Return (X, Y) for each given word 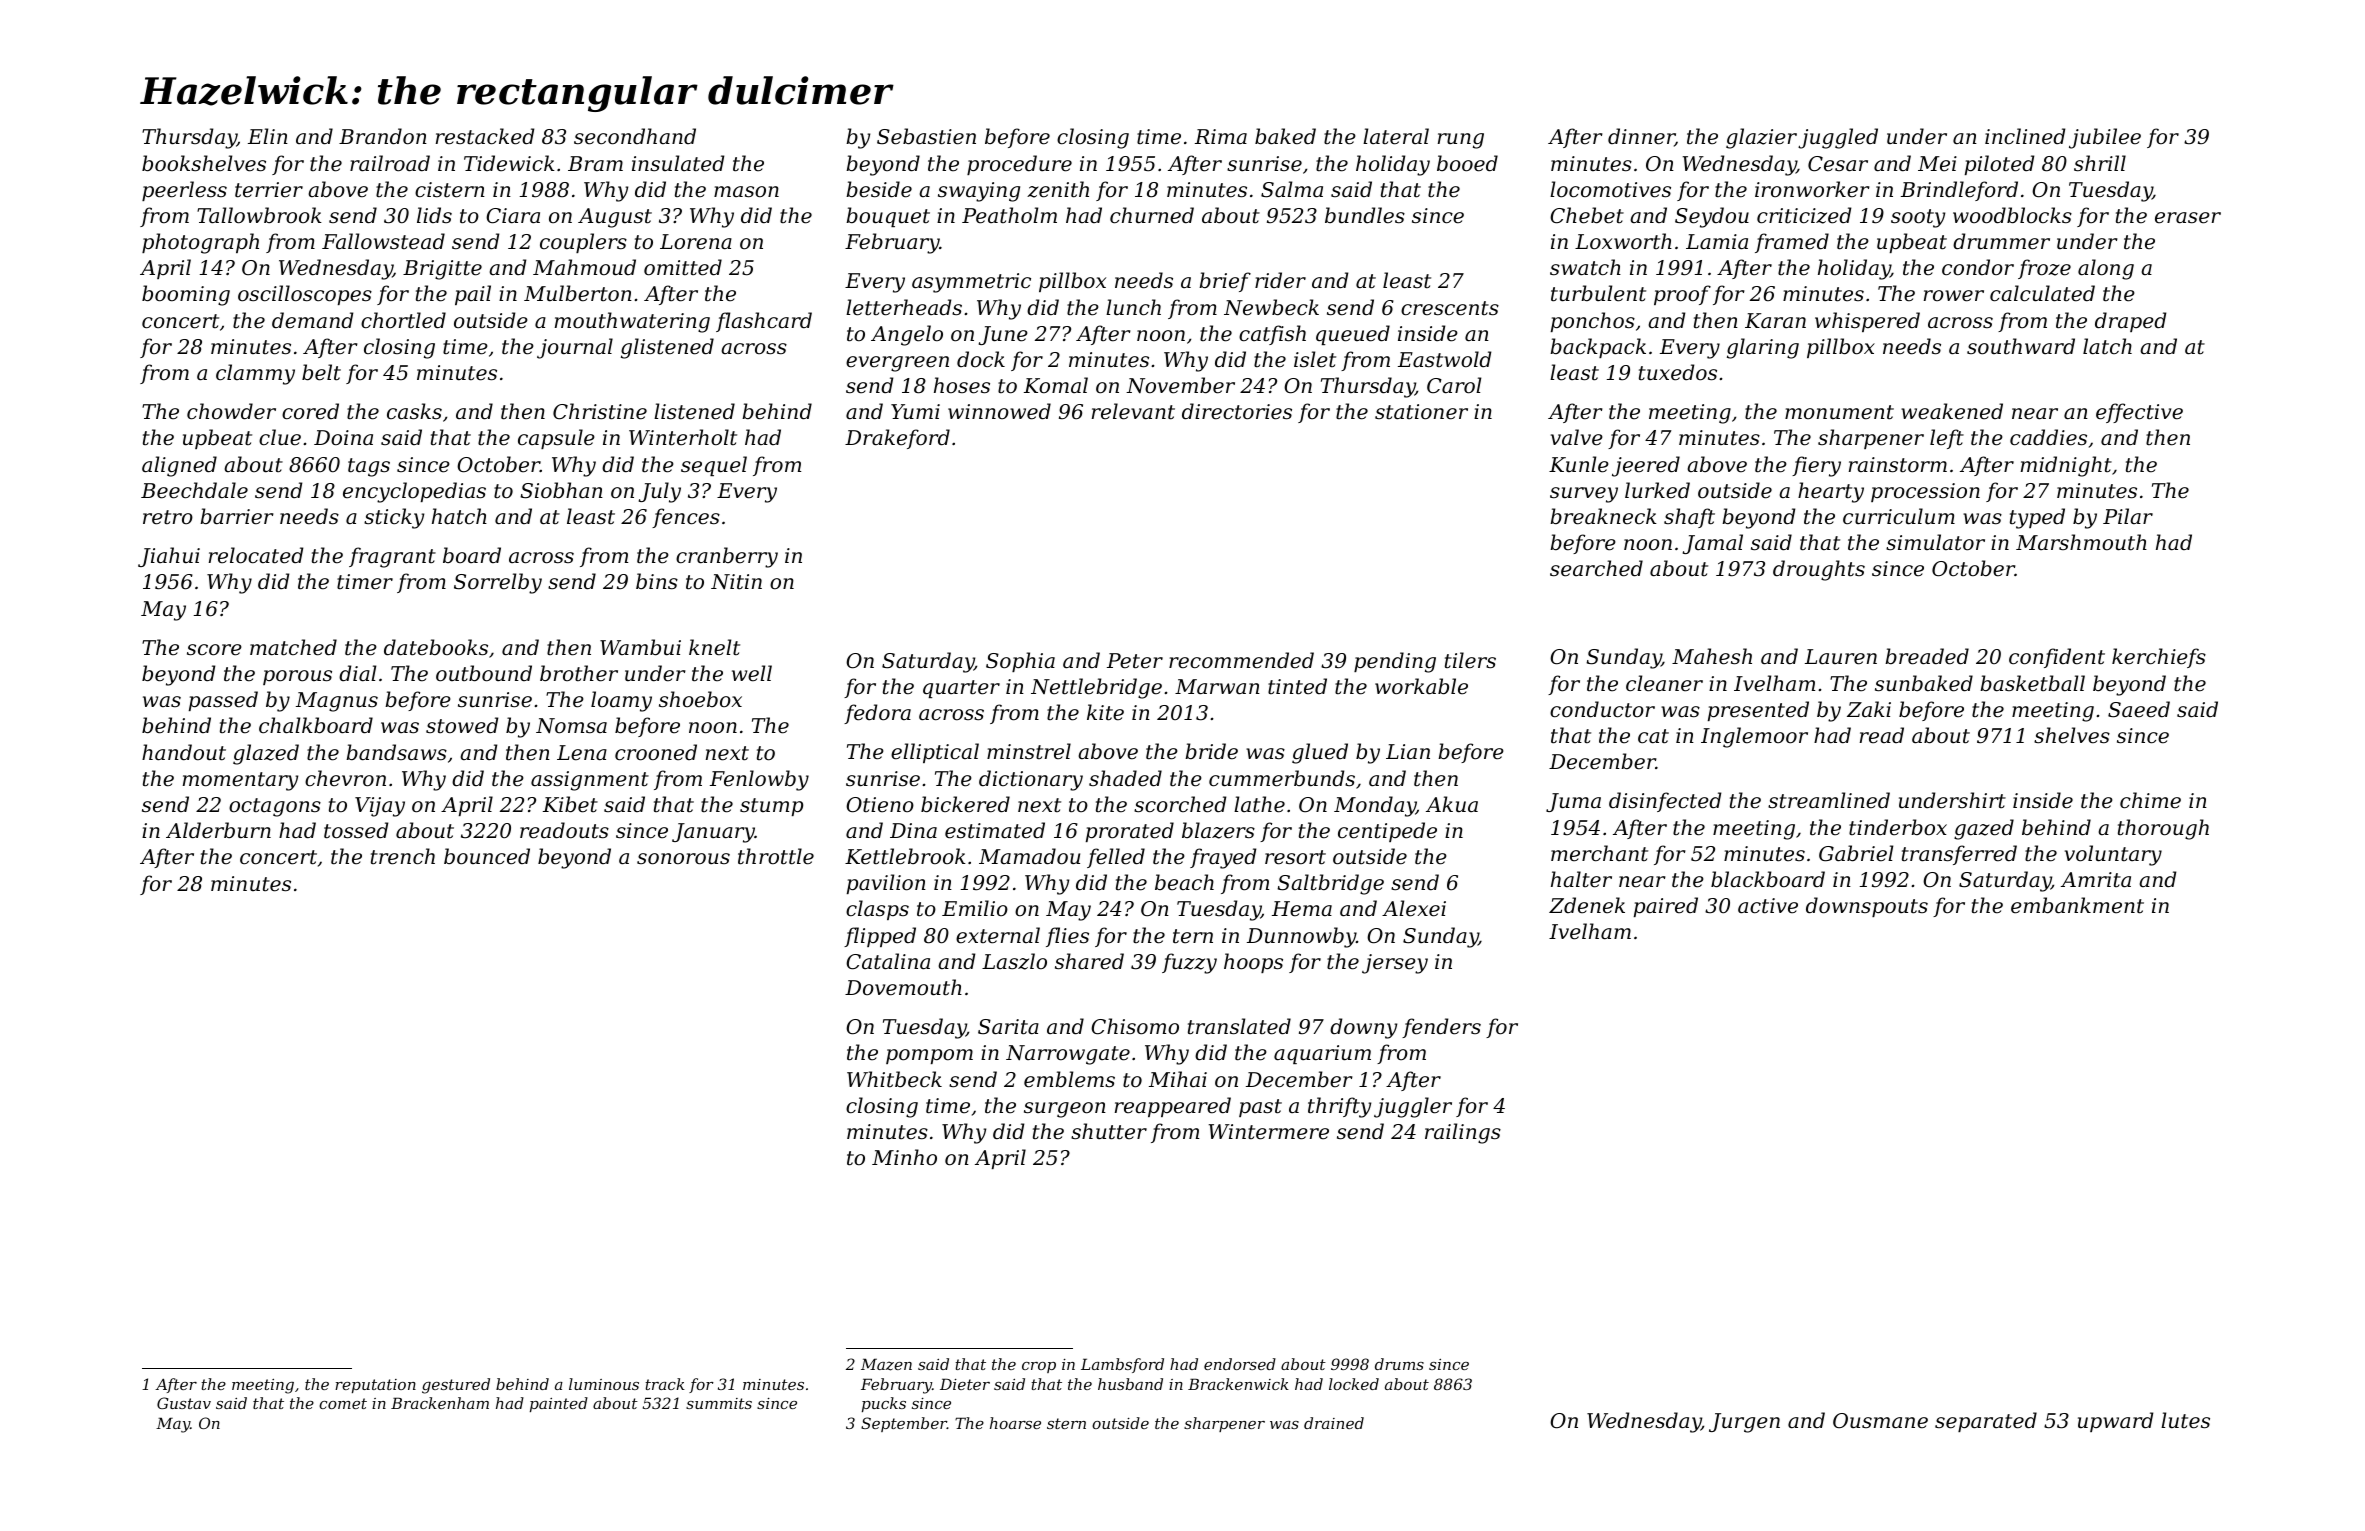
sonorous (683, 859)
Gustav (184, 1403)
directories (1237, 411)
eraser (2188, 218)
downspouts (1867, 907)
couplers (583, 243)
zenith (1058, 189)
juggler (1413, 1107)
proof (1682, 295)
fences (686, 518)
